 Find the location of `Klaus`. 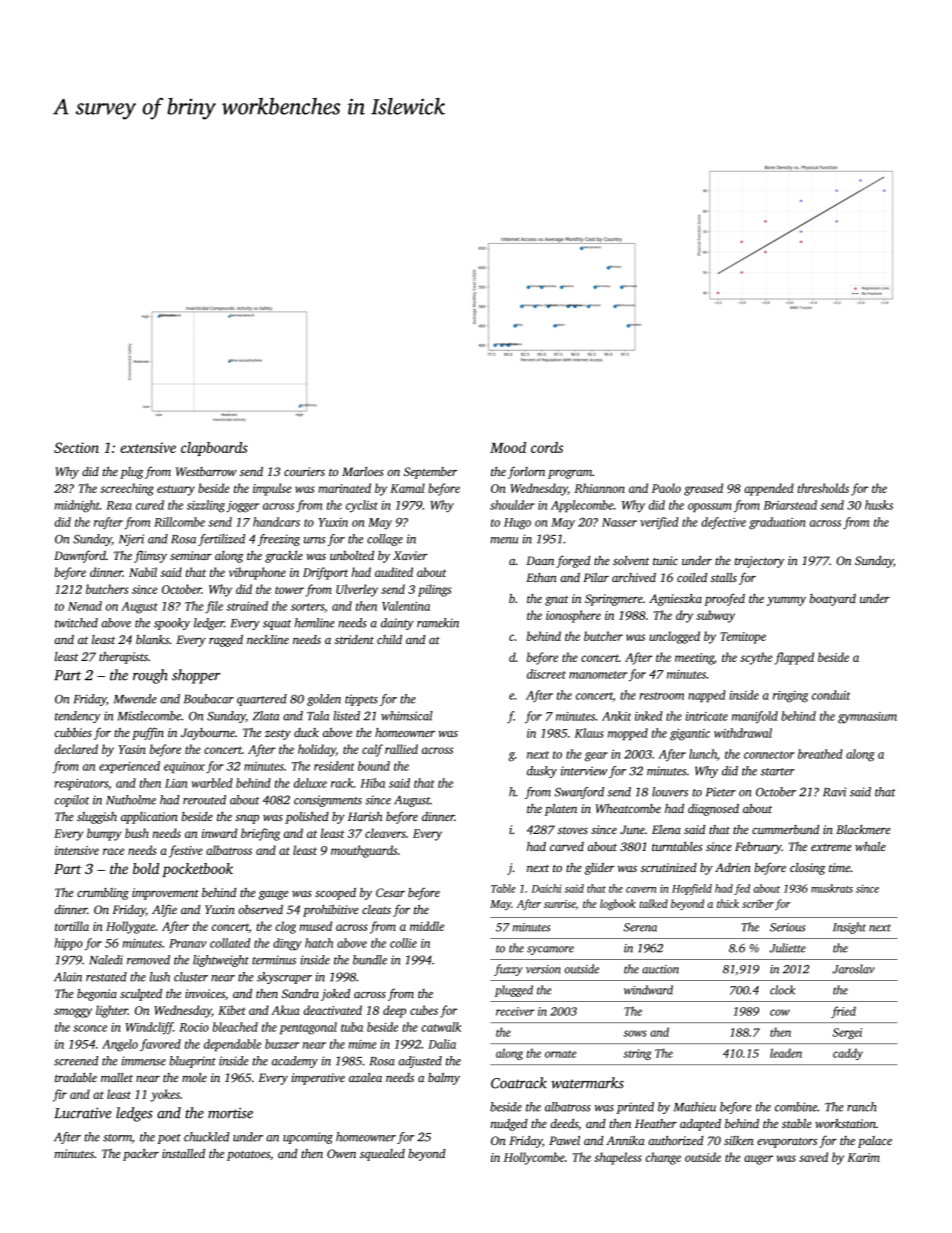

Klaus is located at coordinates (589, 733).
